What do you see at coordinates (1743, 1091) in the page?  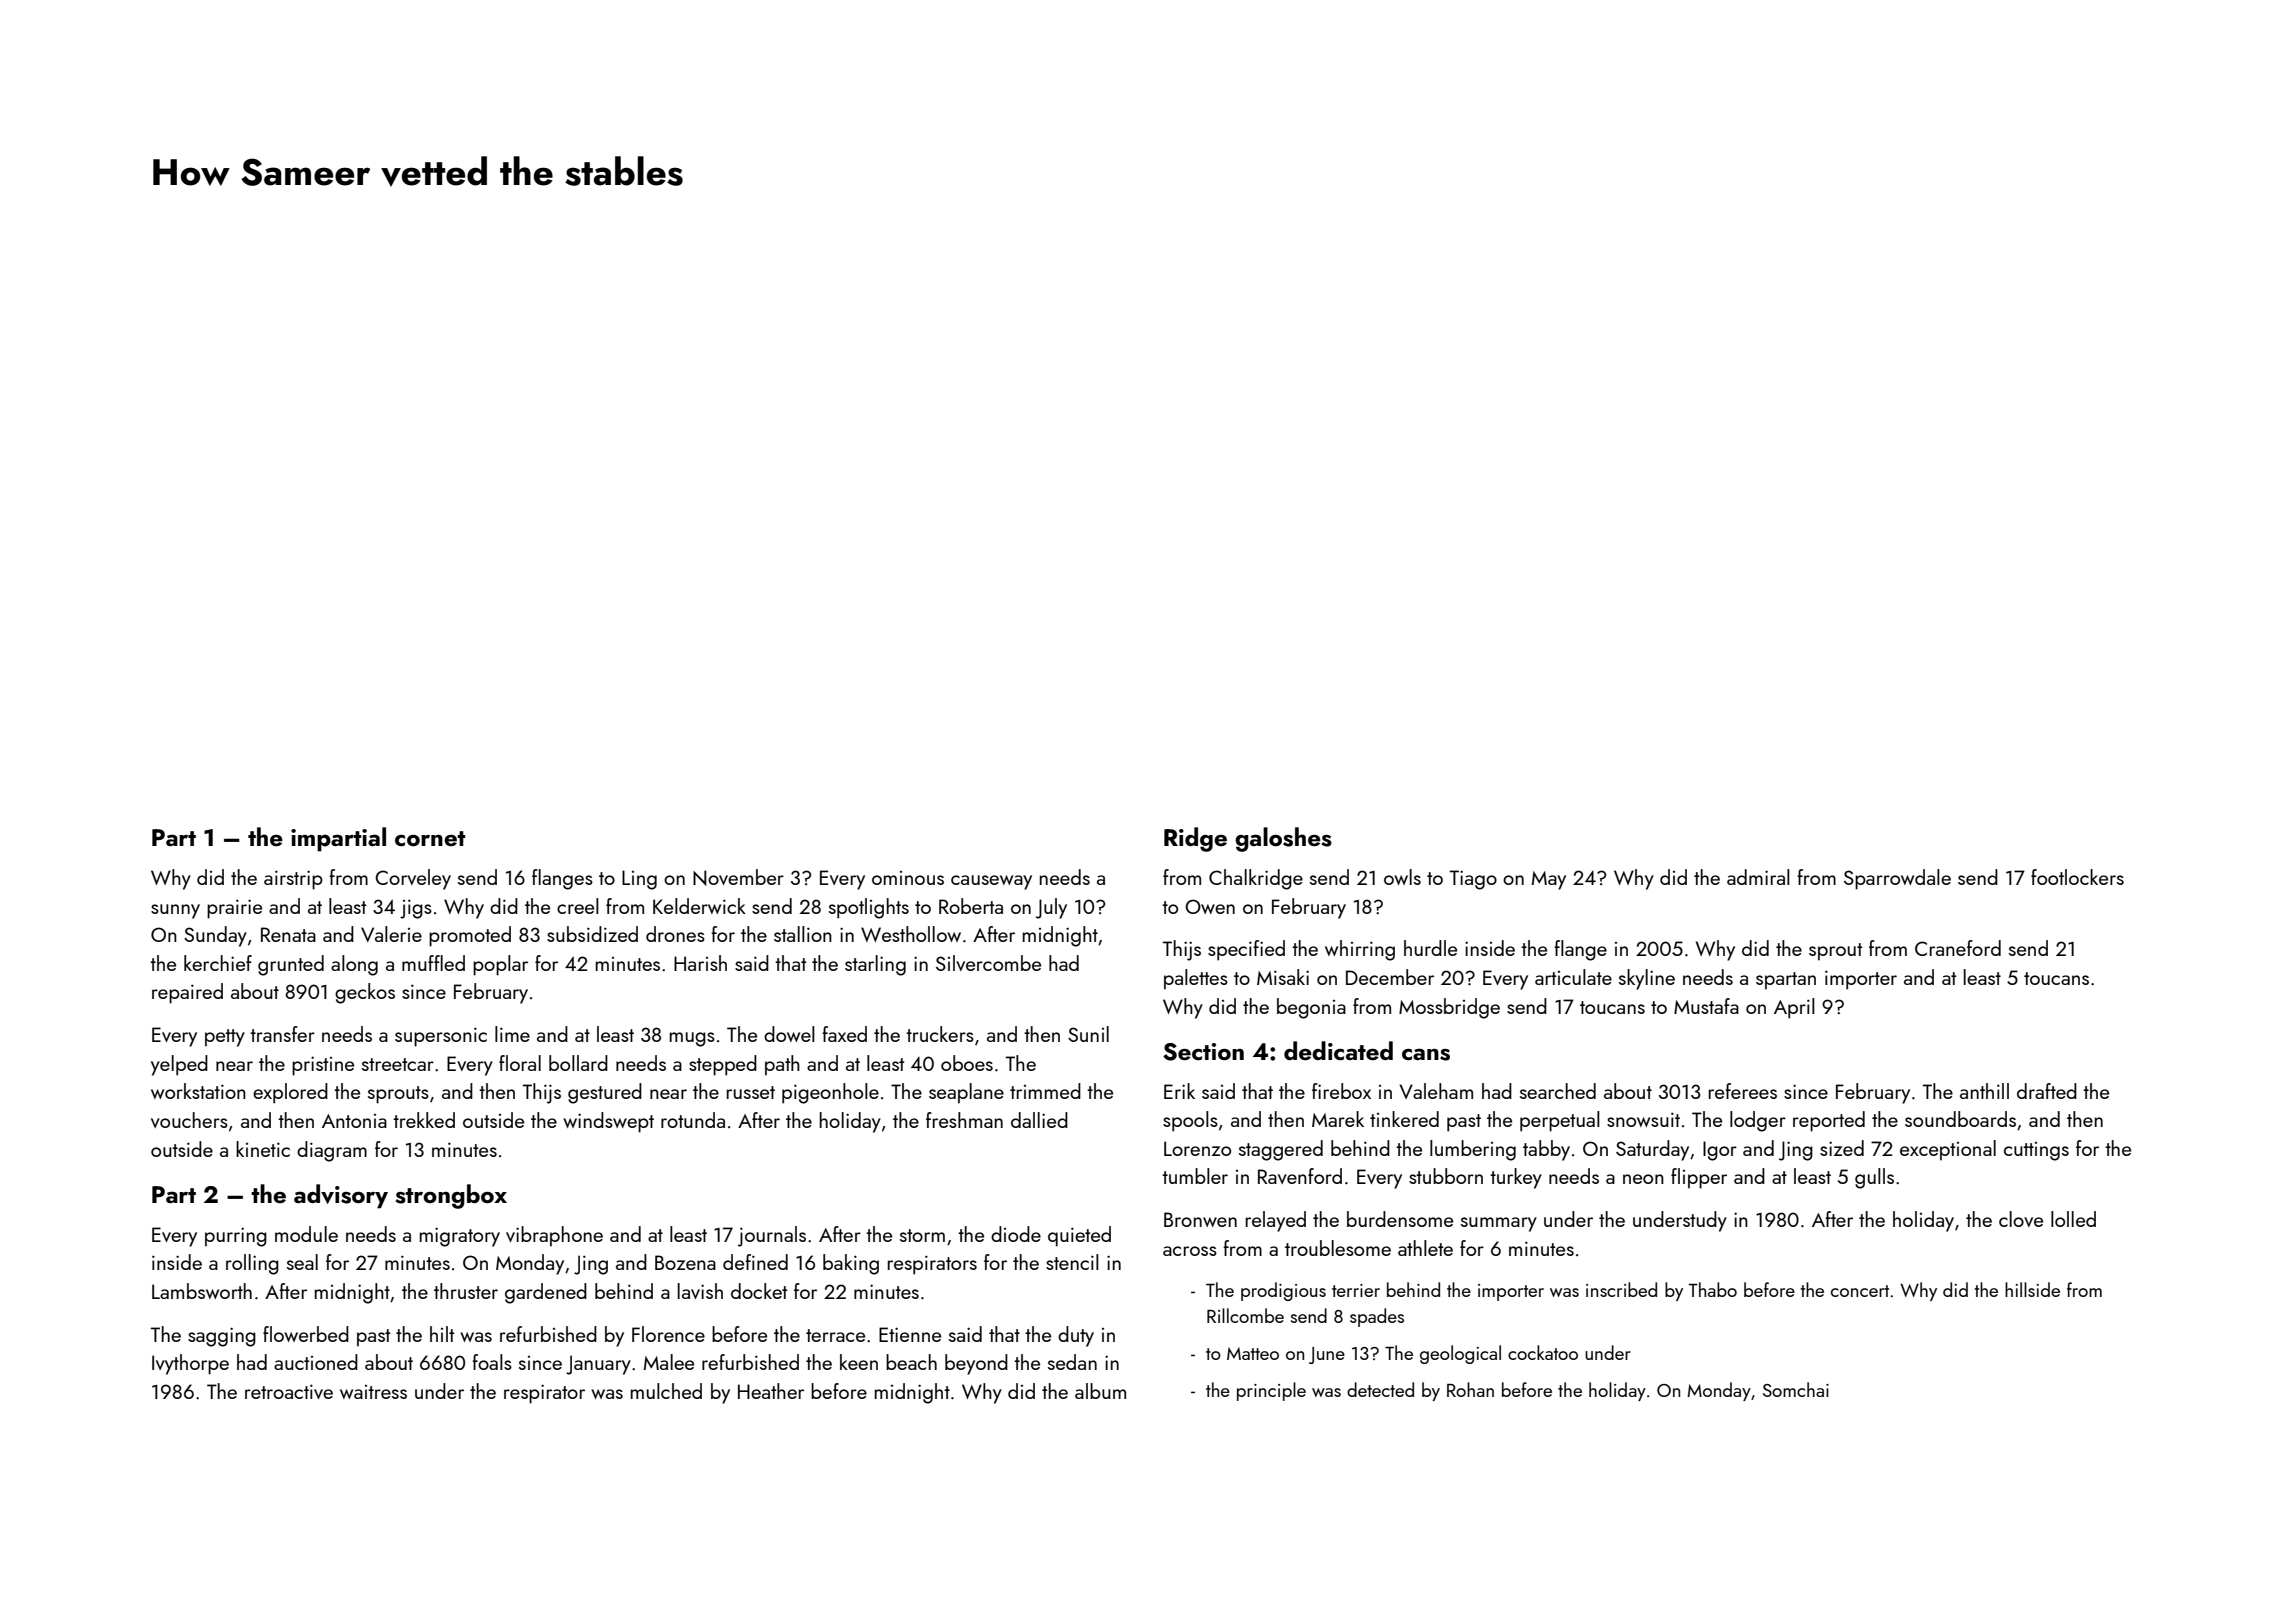 I see `referees` at bounding box center [1743, 1091].
